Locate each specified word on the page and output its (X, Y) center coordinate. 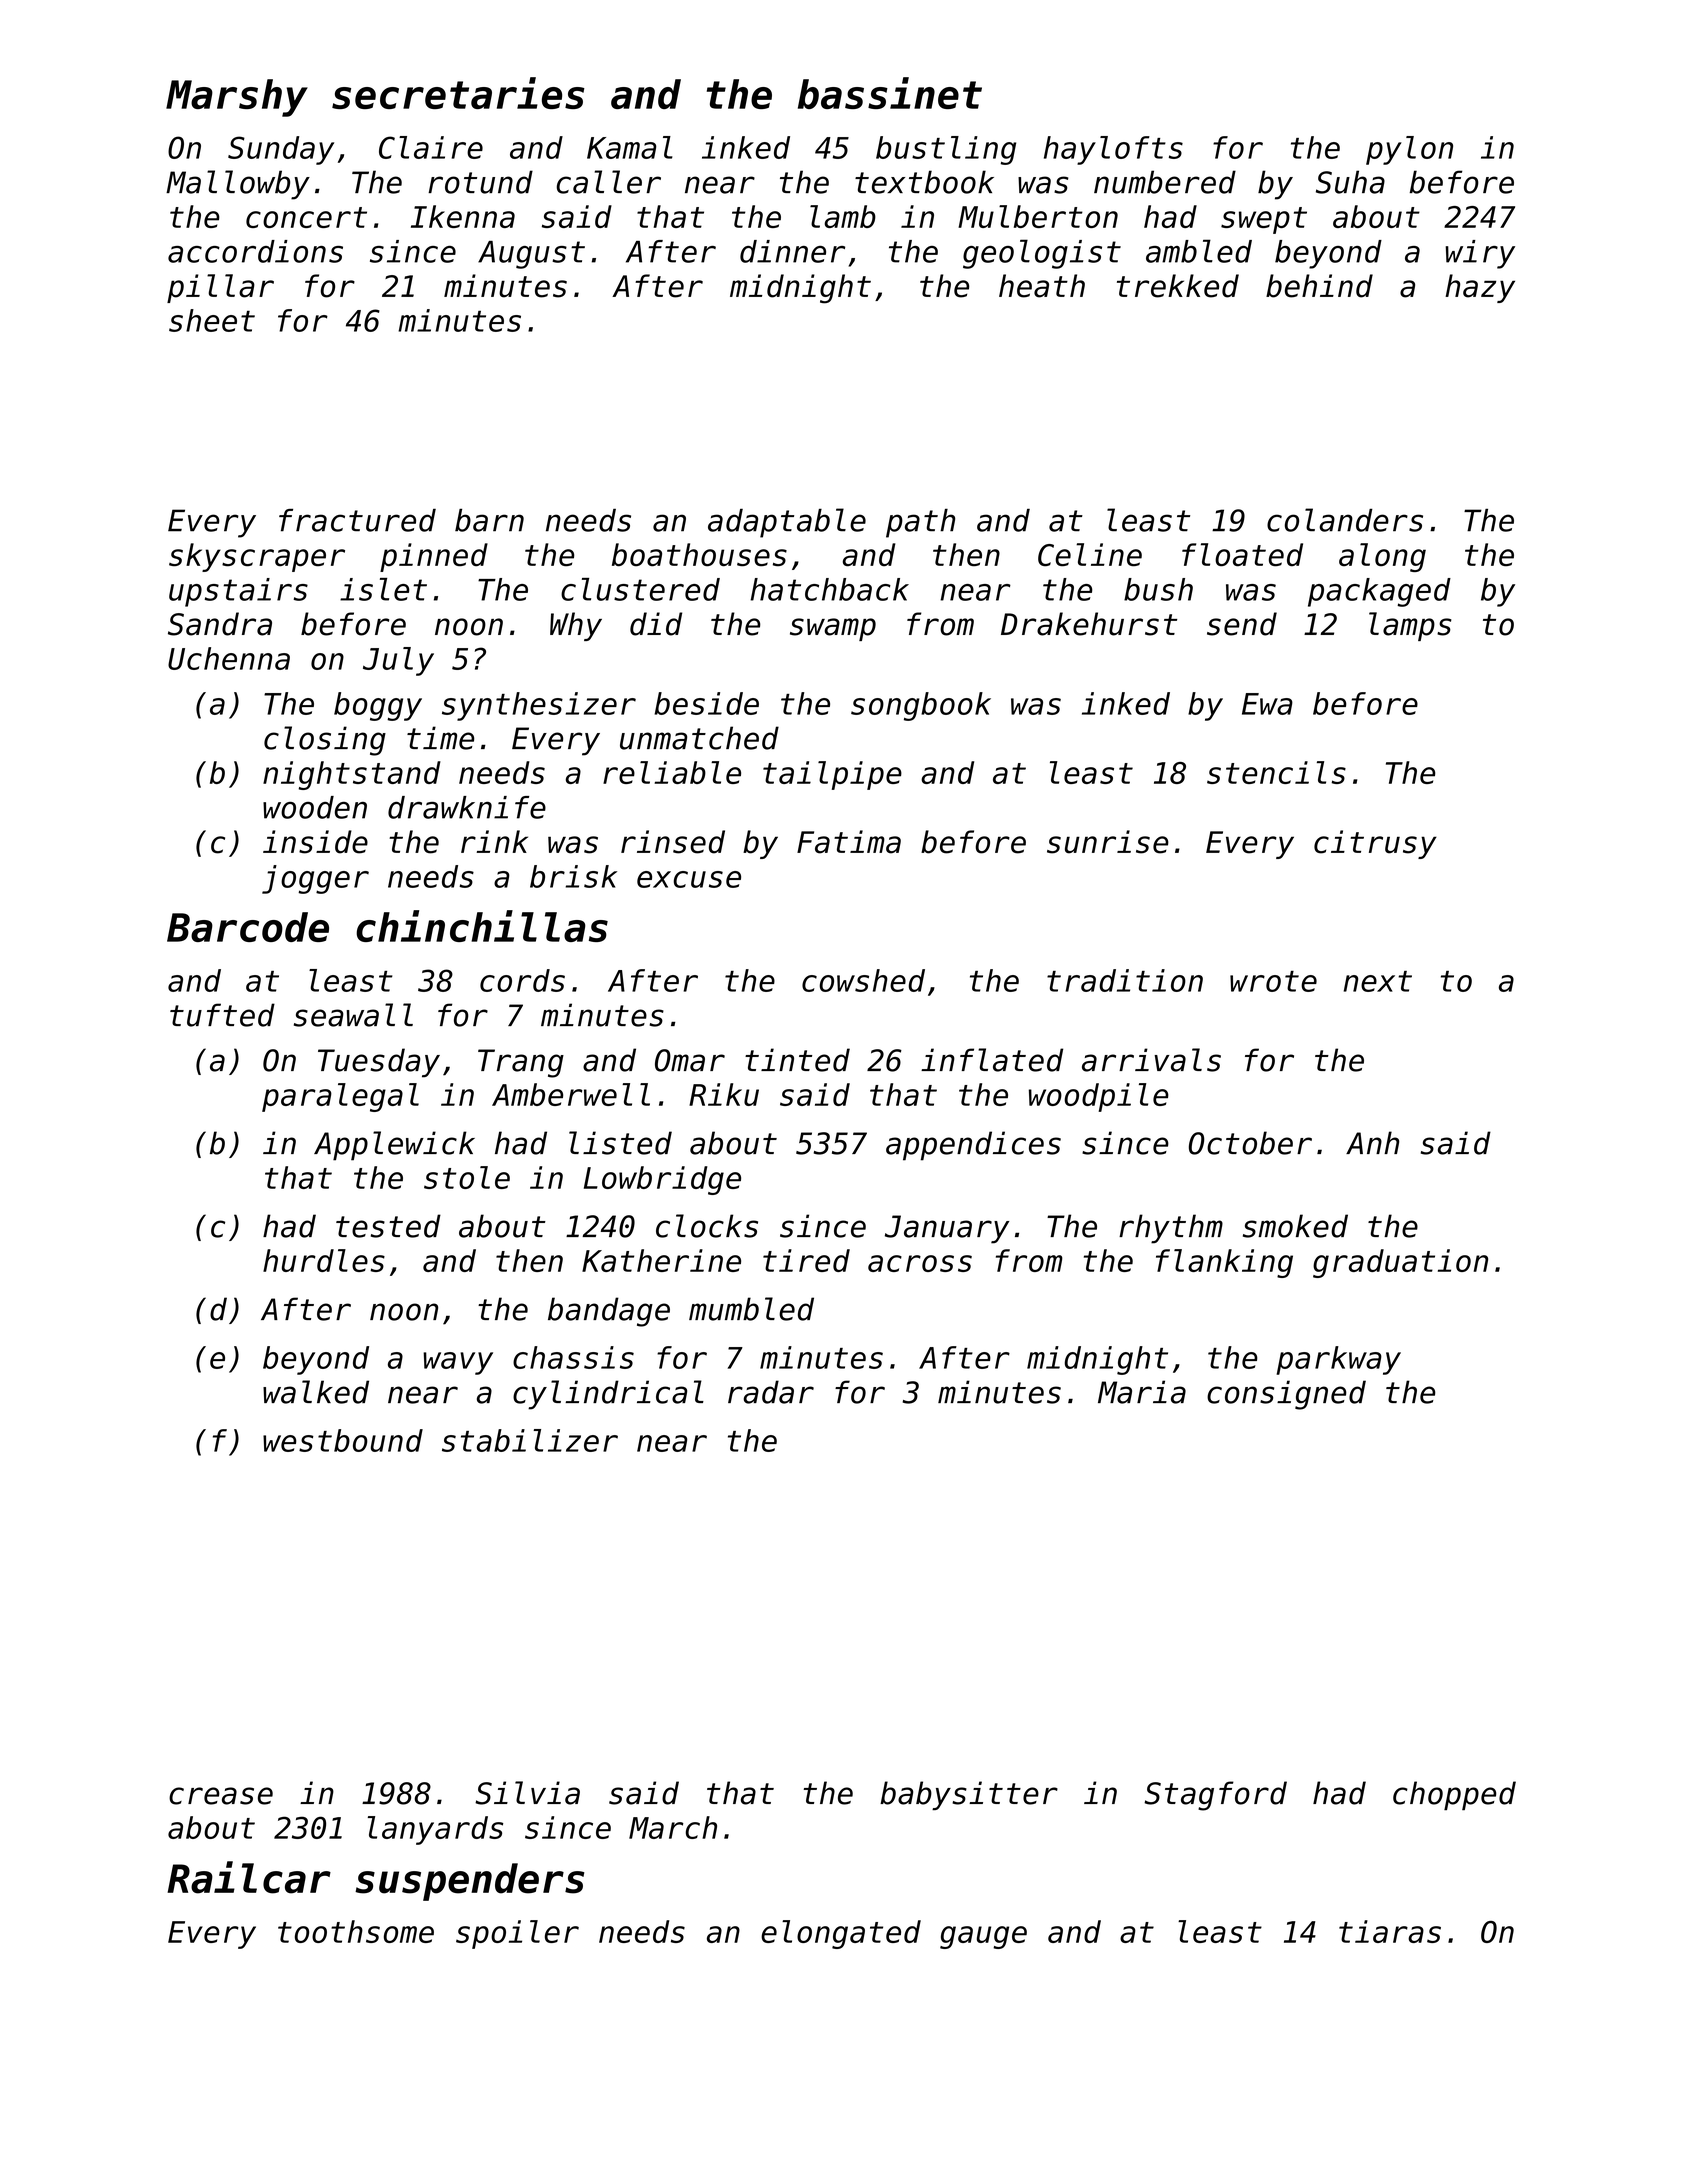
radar (771, 1392)
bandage (609, 1312)
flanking (1224, 1263)
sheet (212, 320)
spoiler (517, 1934)
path (920, 523)
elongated (841, 1934)
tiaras (1390, 1931)
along (1382, 557)
